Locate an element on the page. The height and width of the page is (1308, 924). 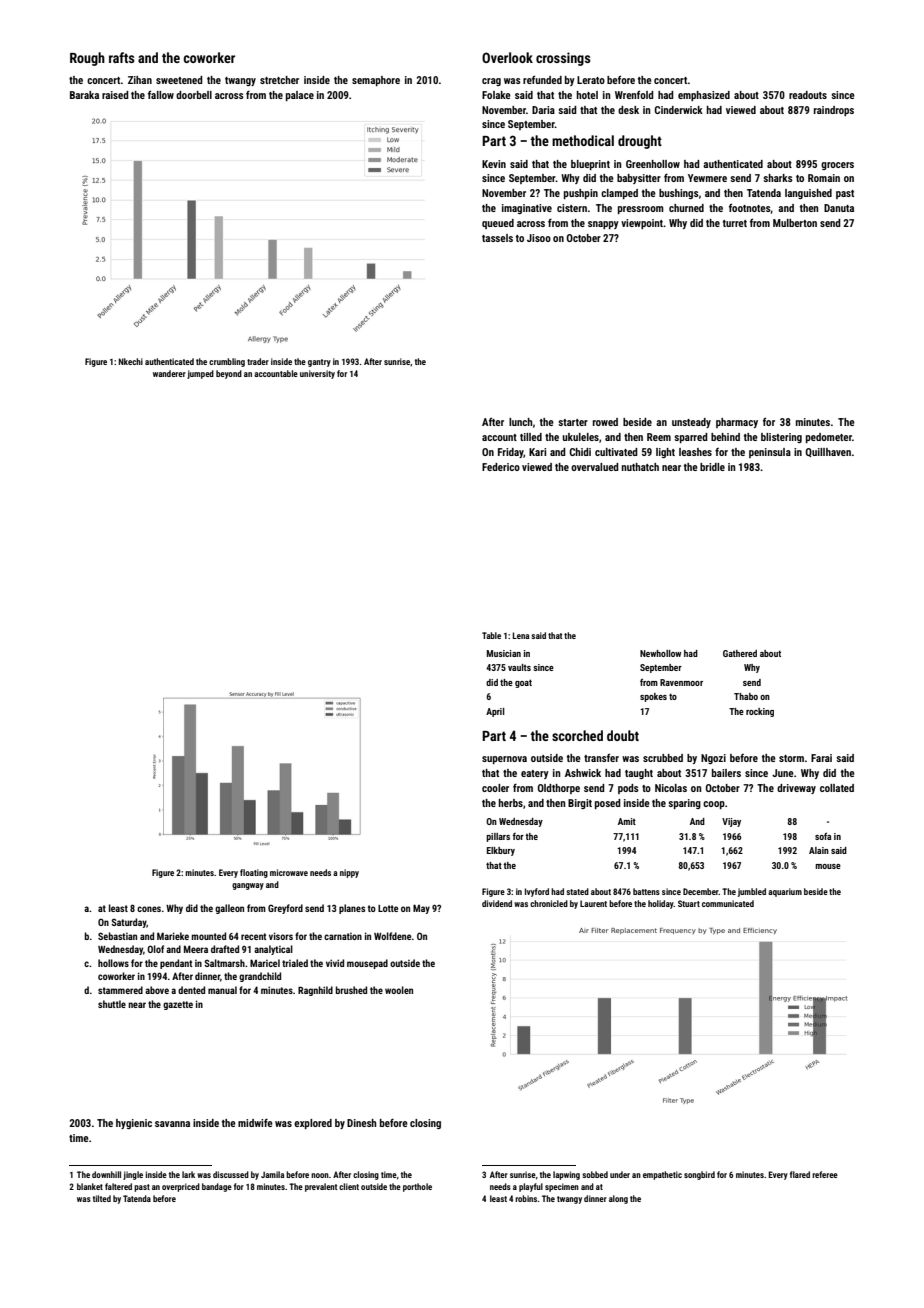
readouts is located at coordinates (808, 95).
